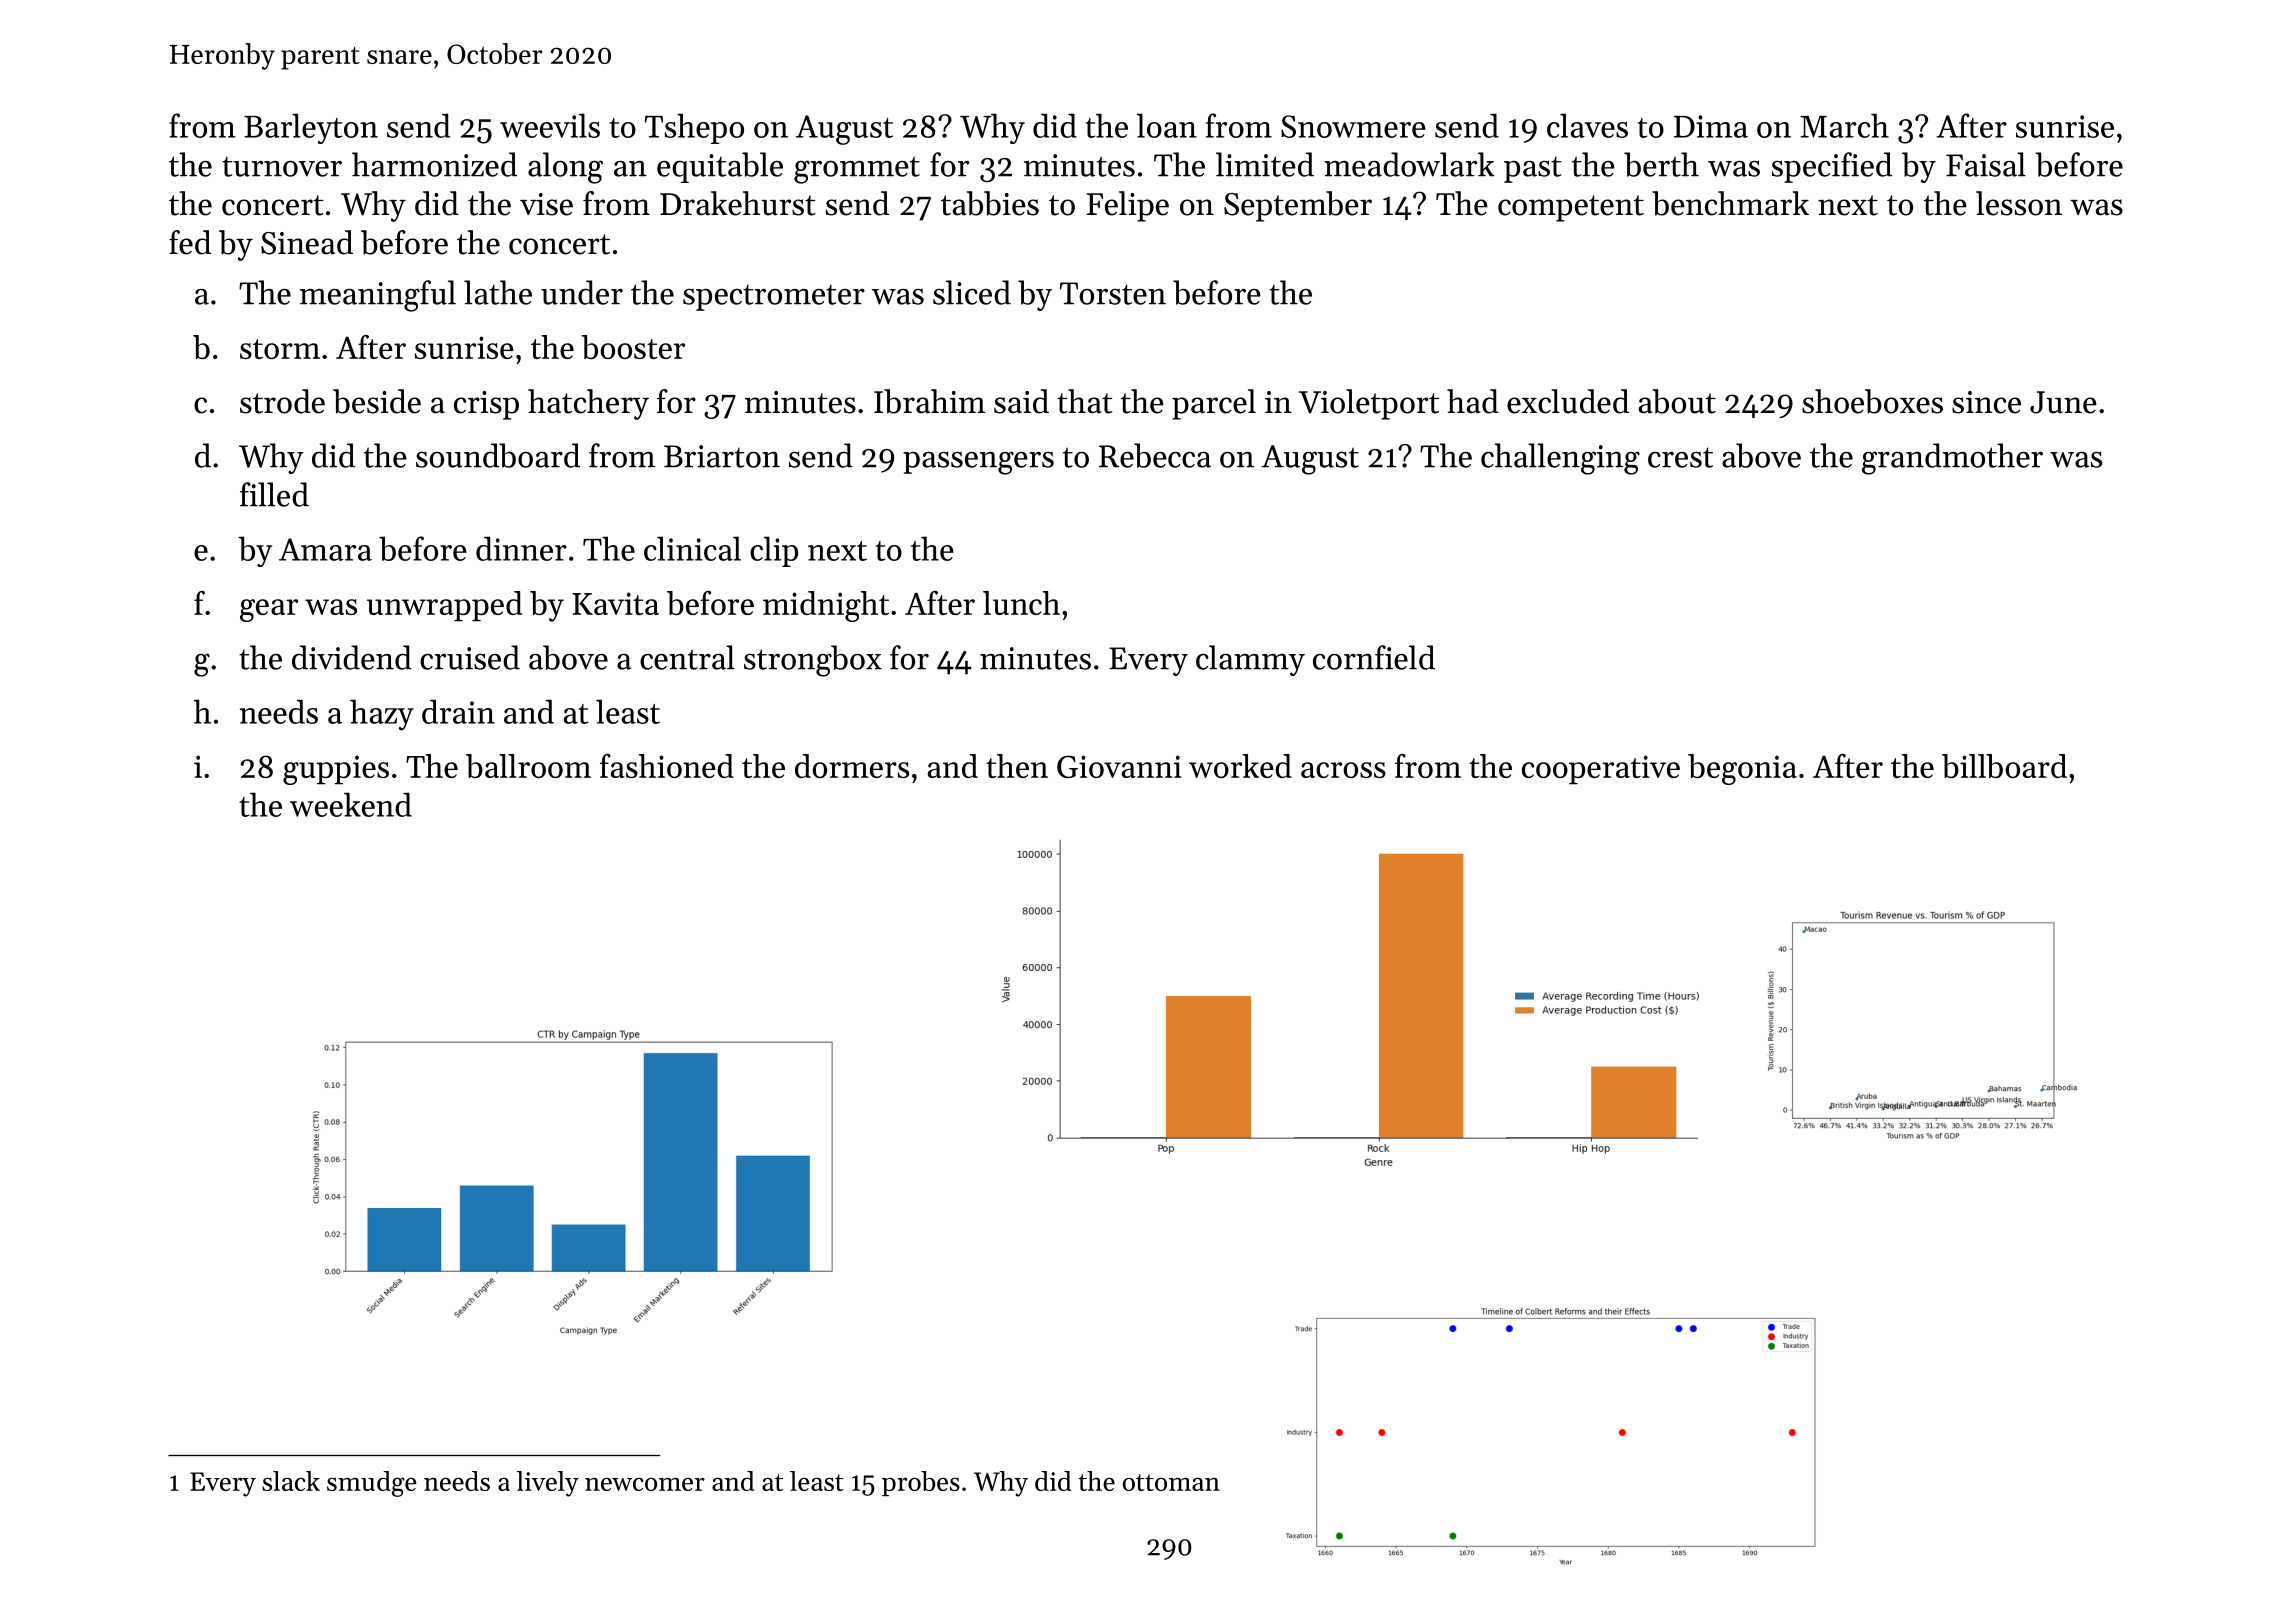  Describe the element at coordinates (336, 770) in the document. I see `guppies` at that location.
